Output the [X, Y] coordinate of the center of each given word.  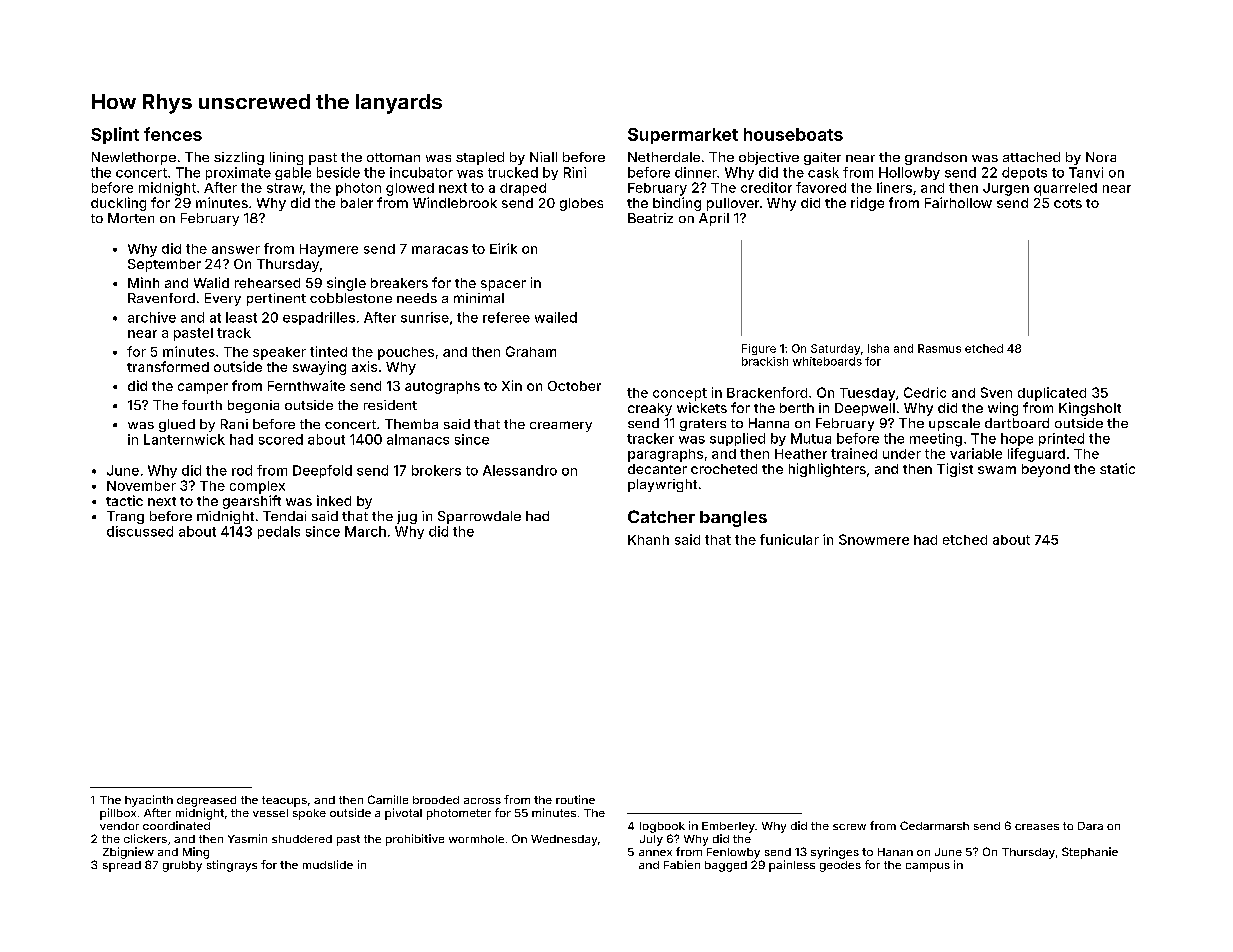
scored [281, 439]
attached [1031, 157]
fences [173, 134]
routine [575, 799]
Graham [531, 351]
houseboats [793, 134]
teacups [284, 801]
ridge [867, 204]
